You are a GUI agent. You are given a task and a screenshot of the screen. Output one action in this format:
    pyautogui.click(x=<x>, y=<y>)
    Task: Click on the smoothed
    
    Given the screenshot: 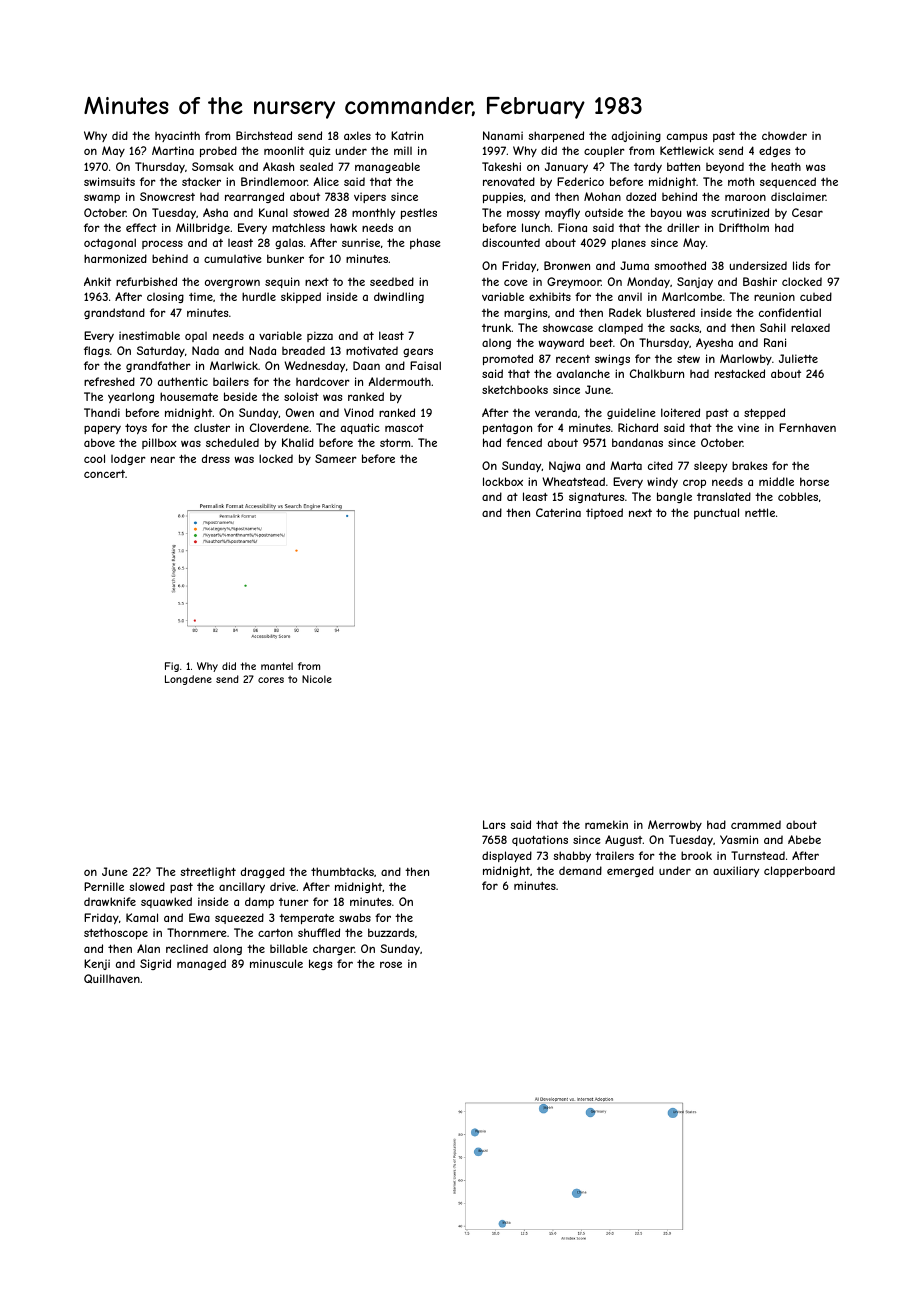 What is the action you would take?
    pyautogui.click(x=680, y=265)
